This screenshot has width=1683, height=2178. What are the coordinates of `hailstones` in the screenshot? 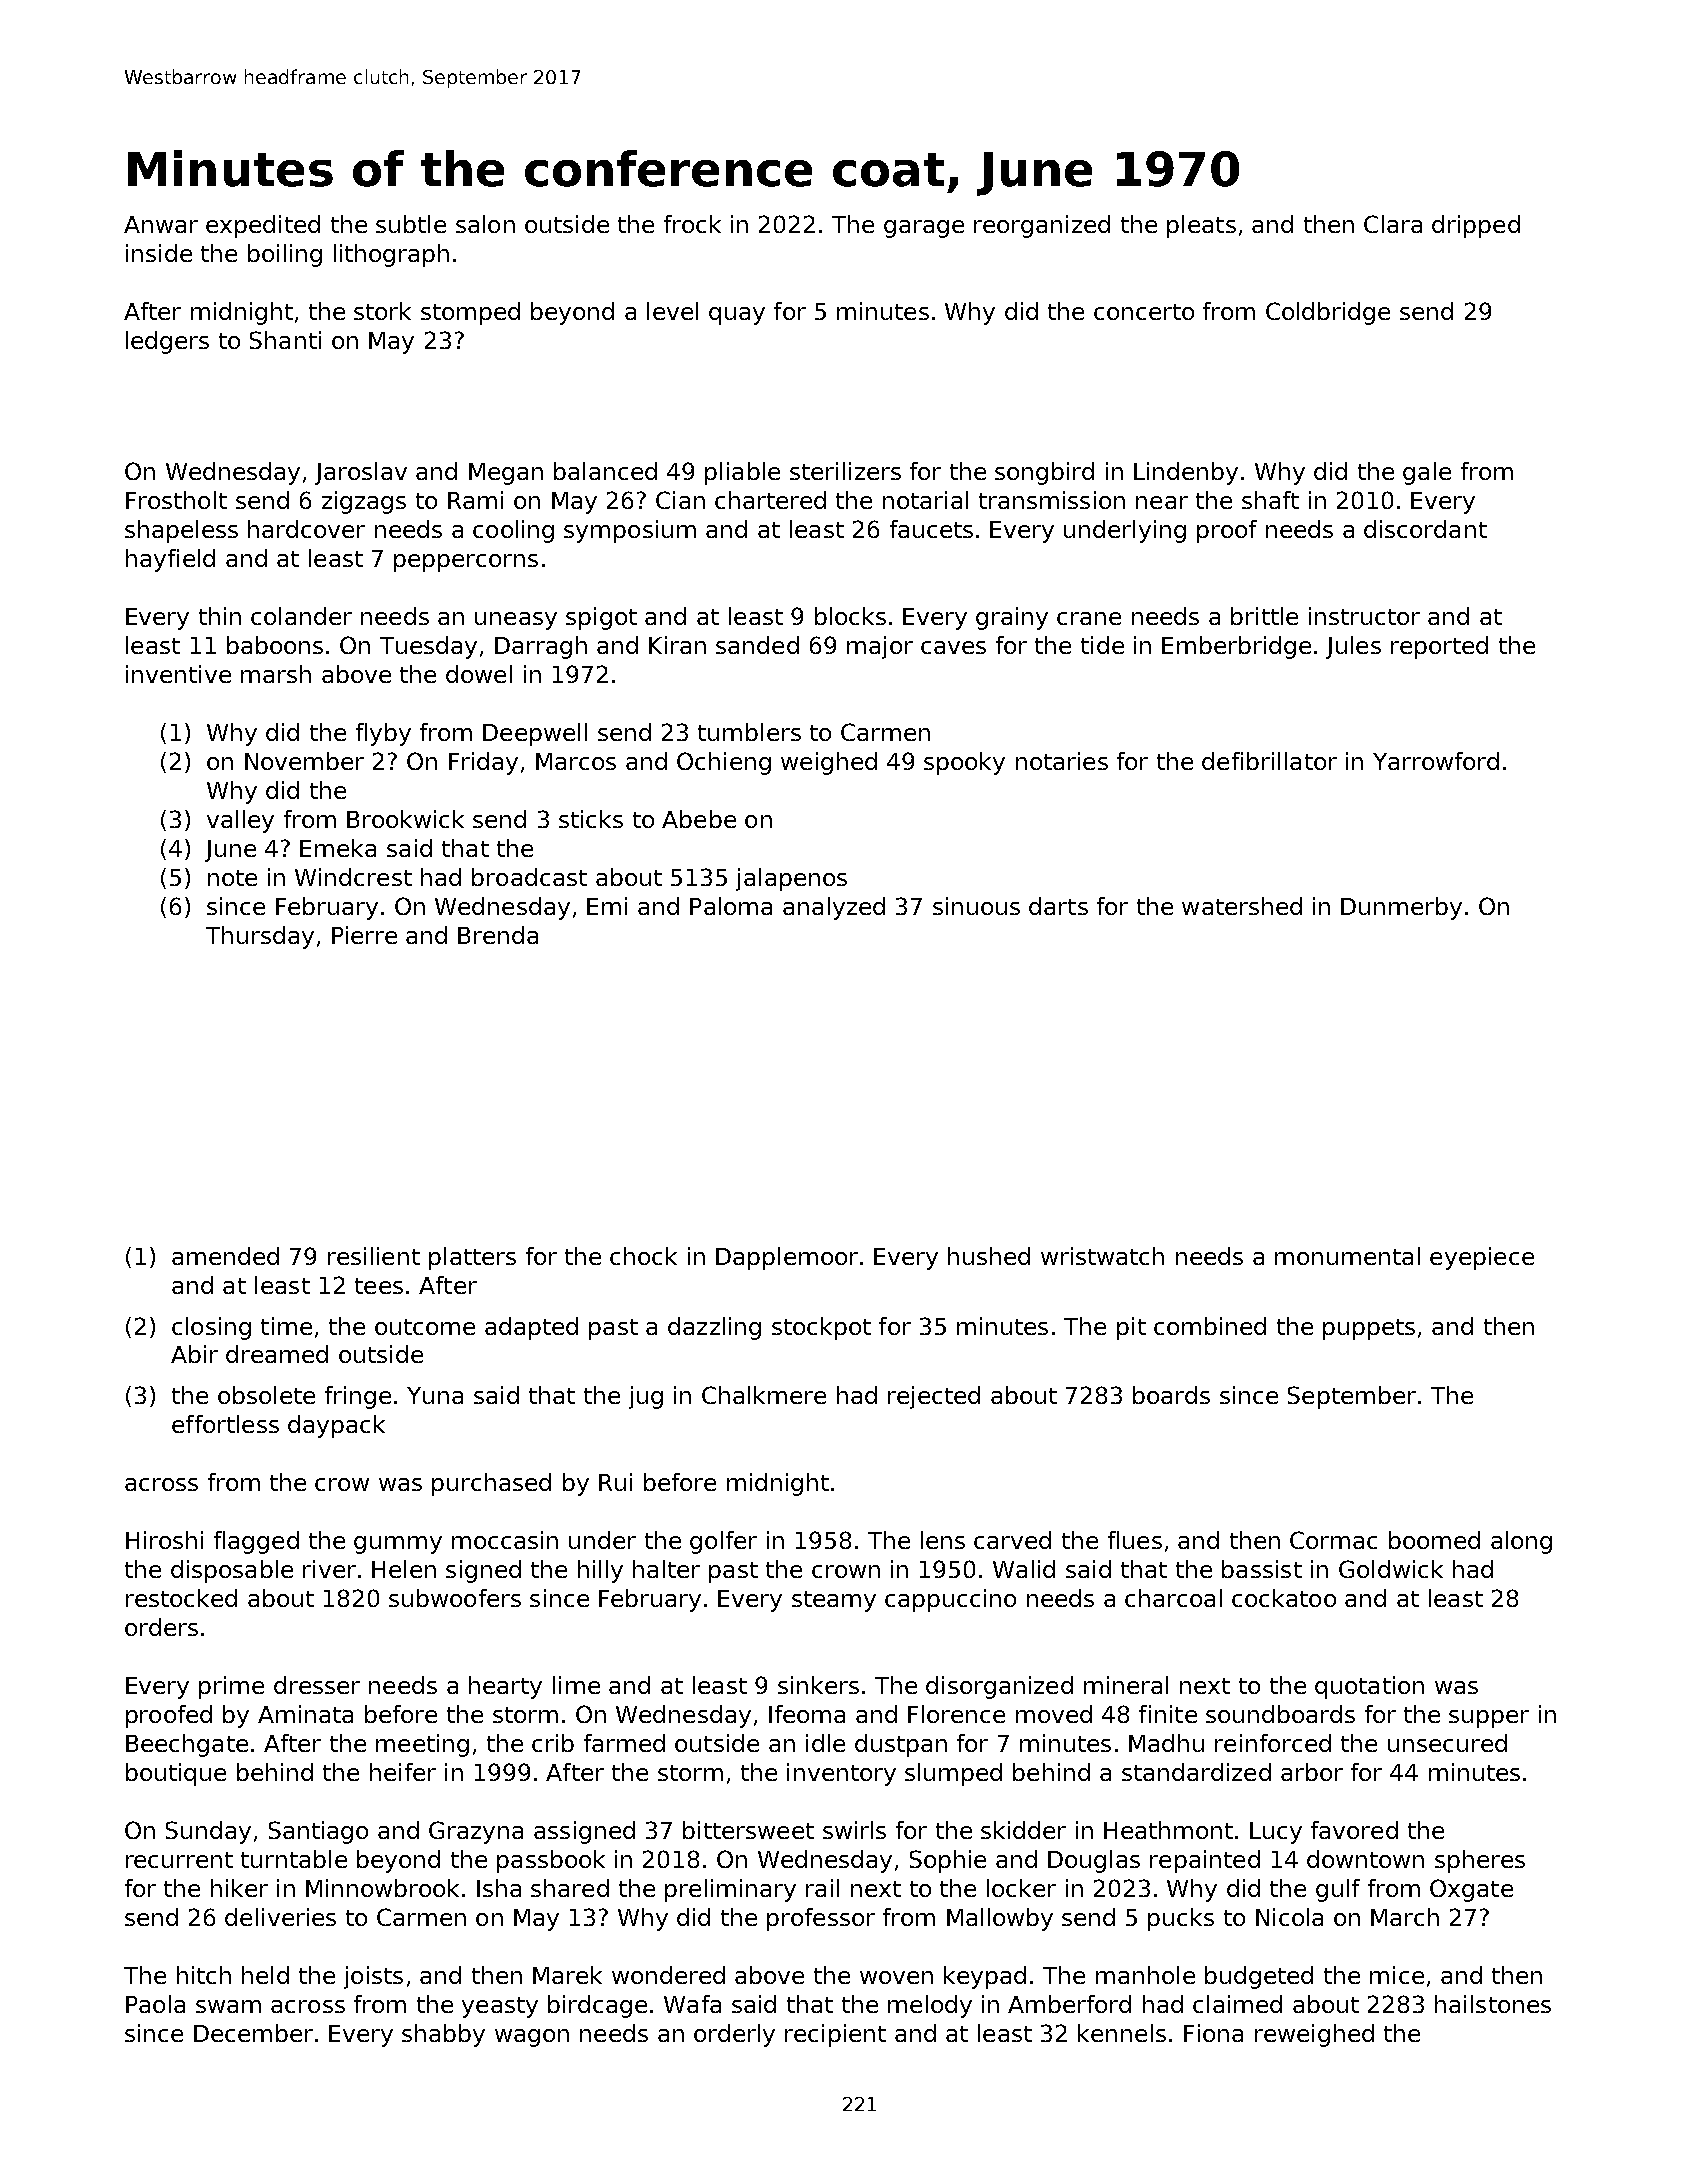 It's located at (1493, 2004).
